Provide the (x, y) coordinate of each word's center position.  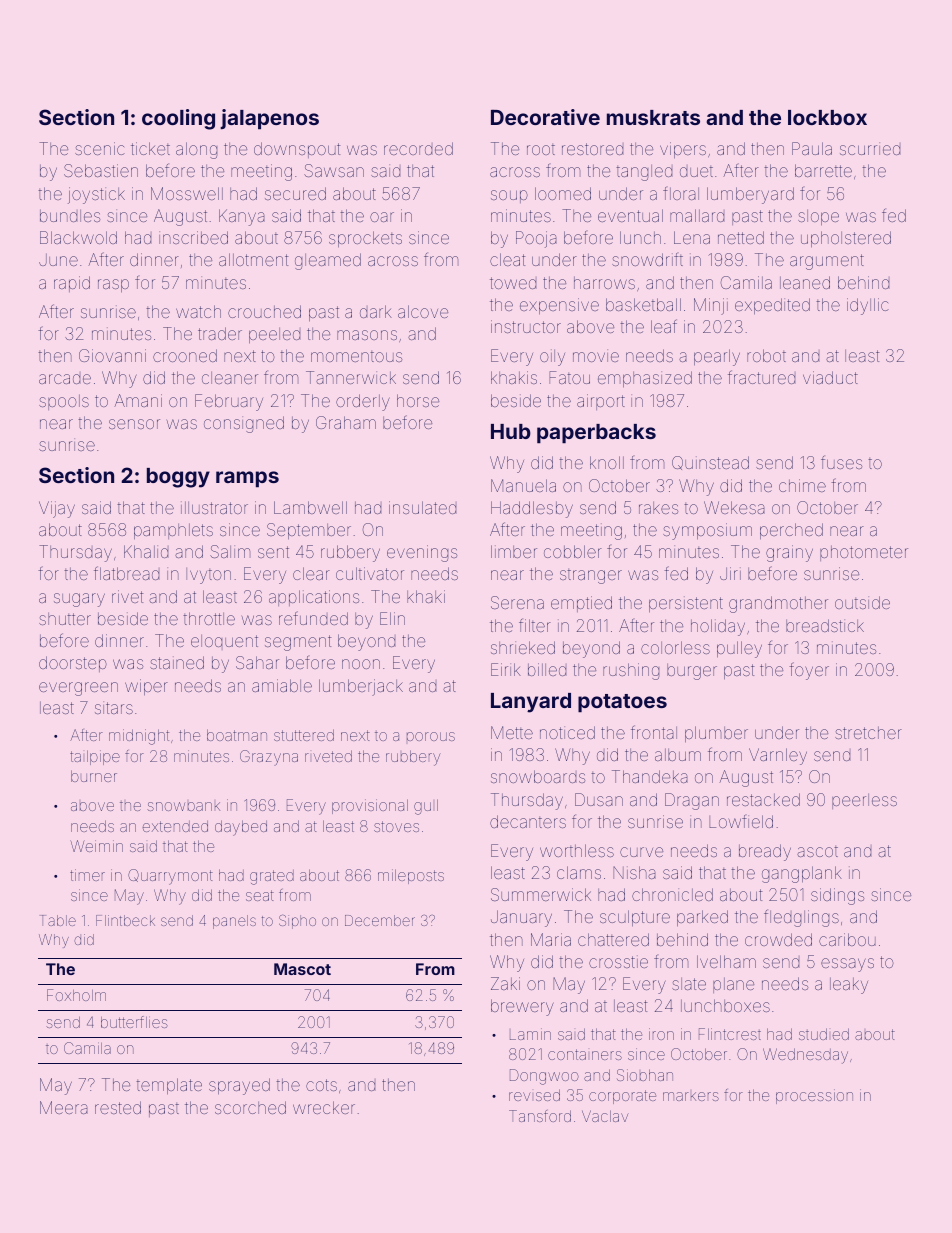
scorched (250, 1107)
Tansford (540, 1116)
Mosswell (187, 193)
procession (814, 1096)
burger (692, 672)
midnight (139, 737)
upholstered (846, 239)
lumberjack (361, 687)
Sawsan (334, 170)
